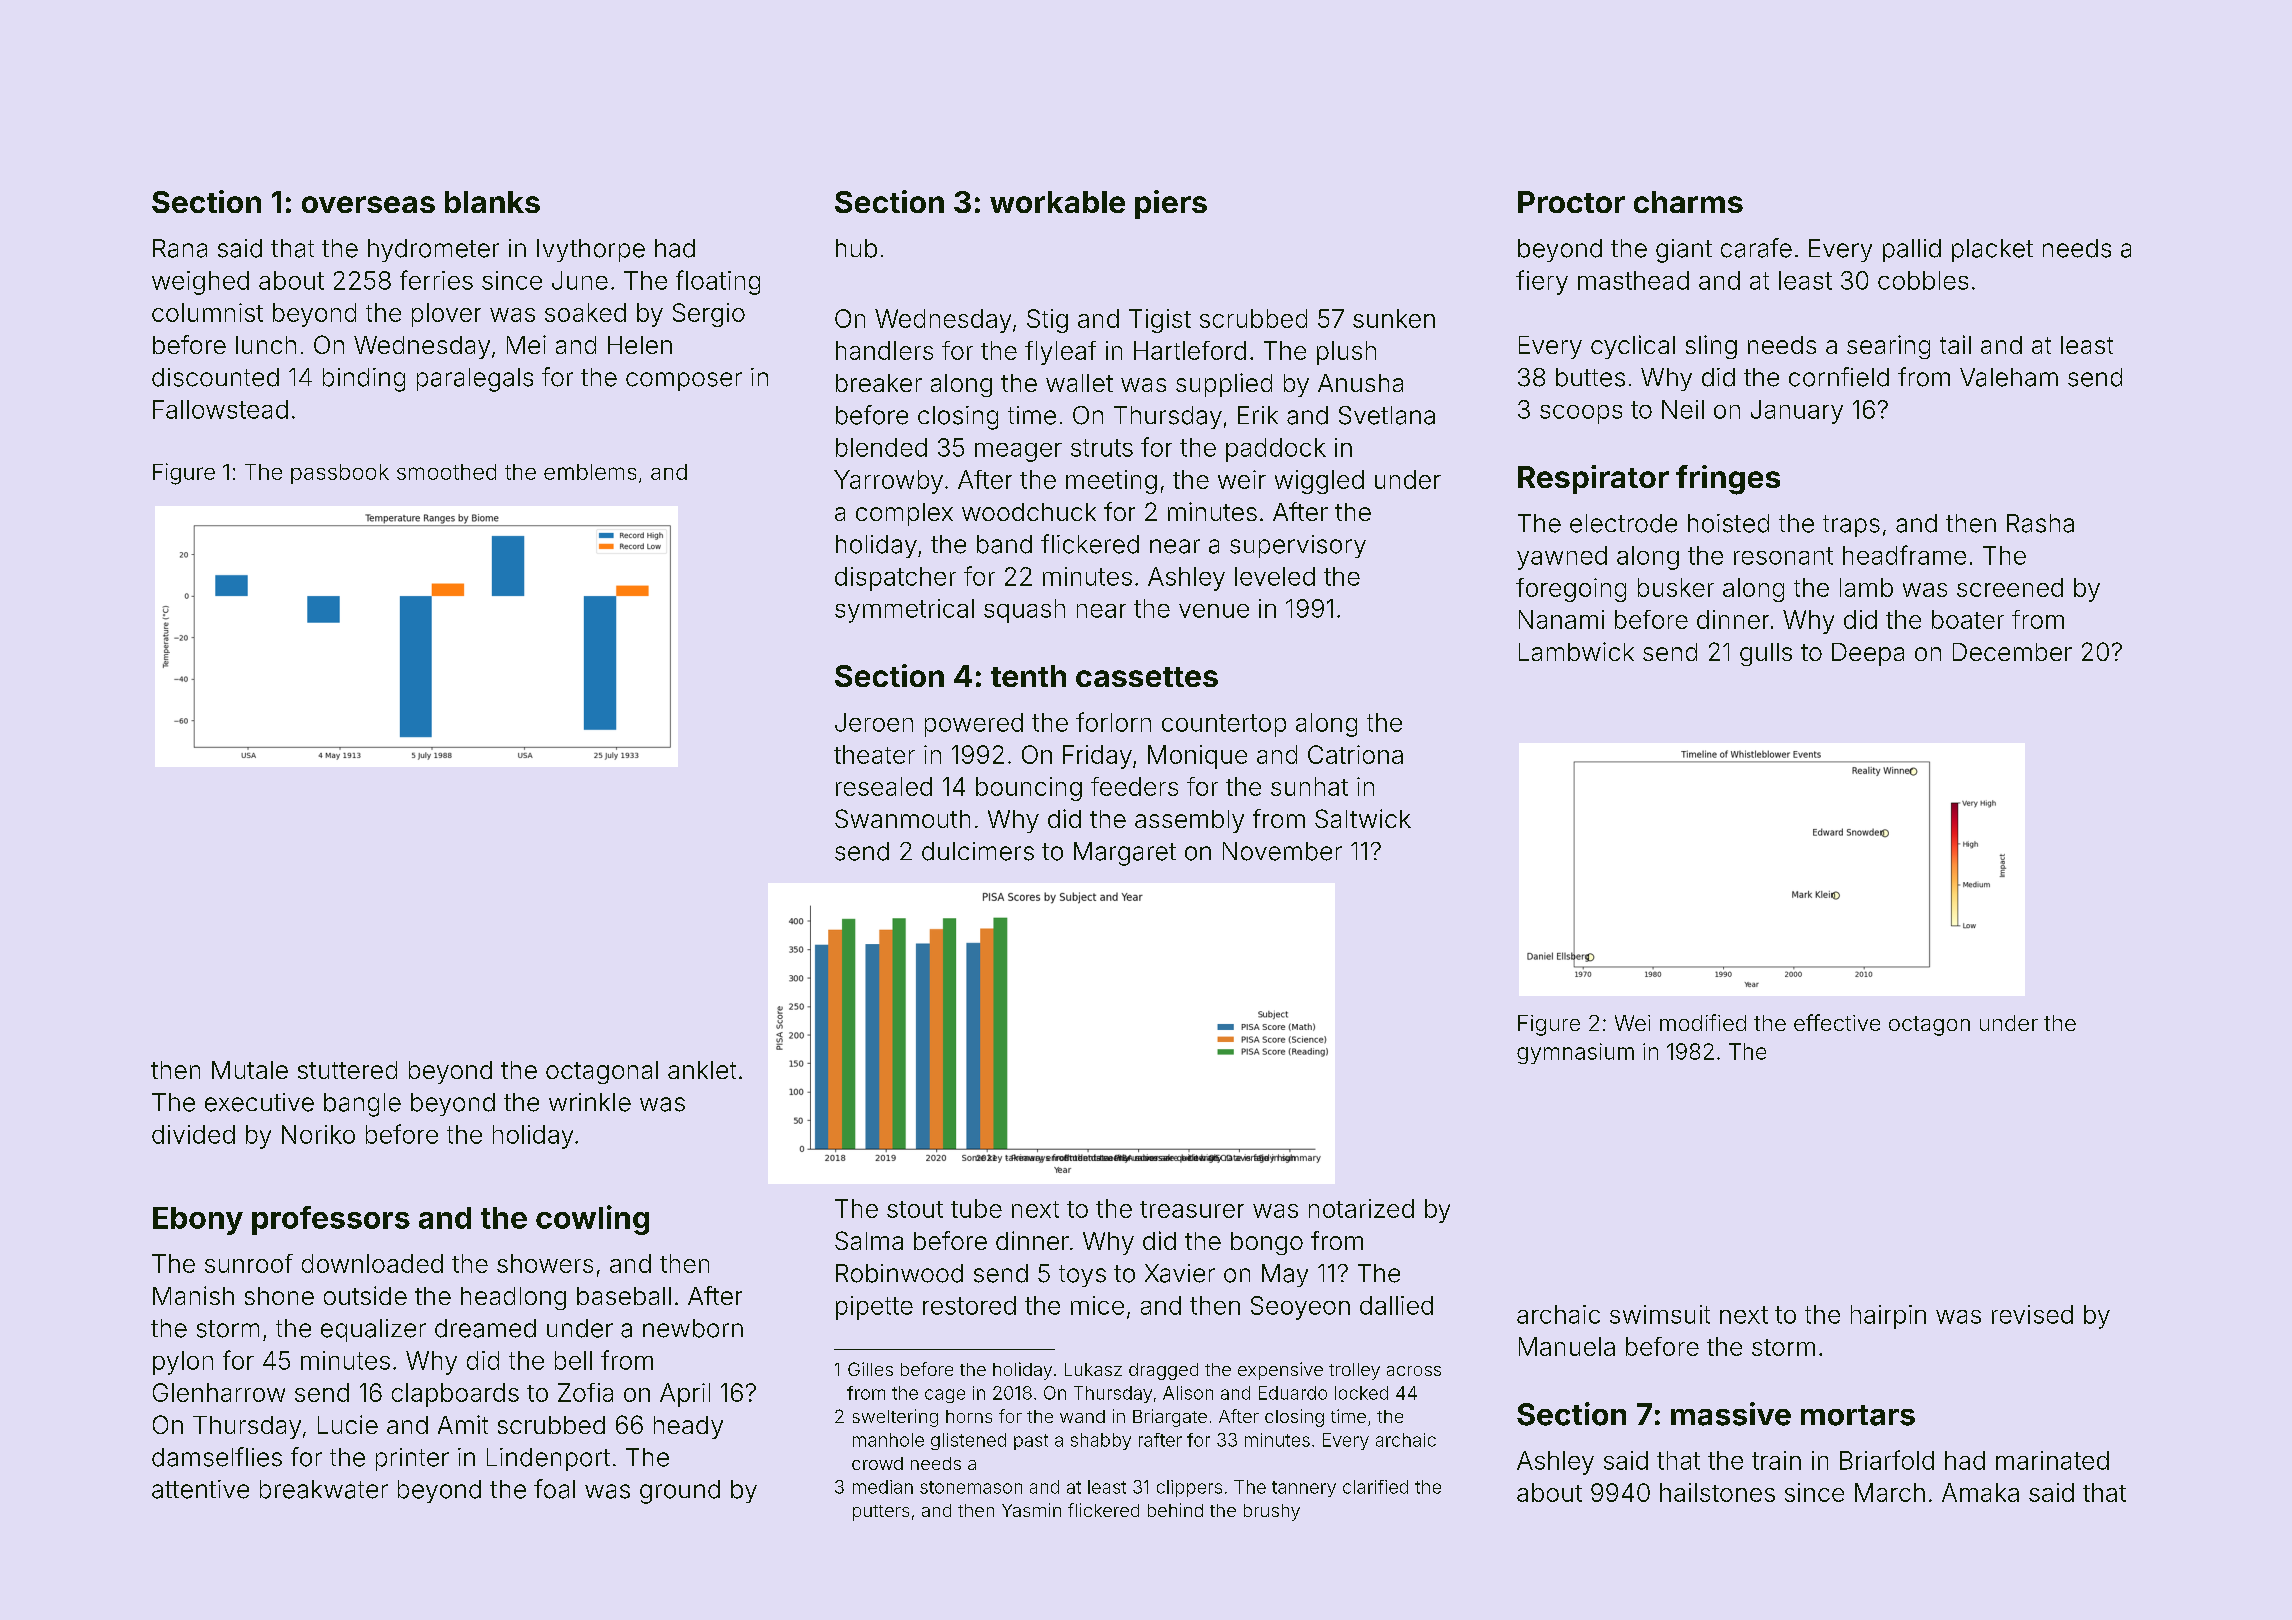  I want to click on supplied, so click(1224, 385).
